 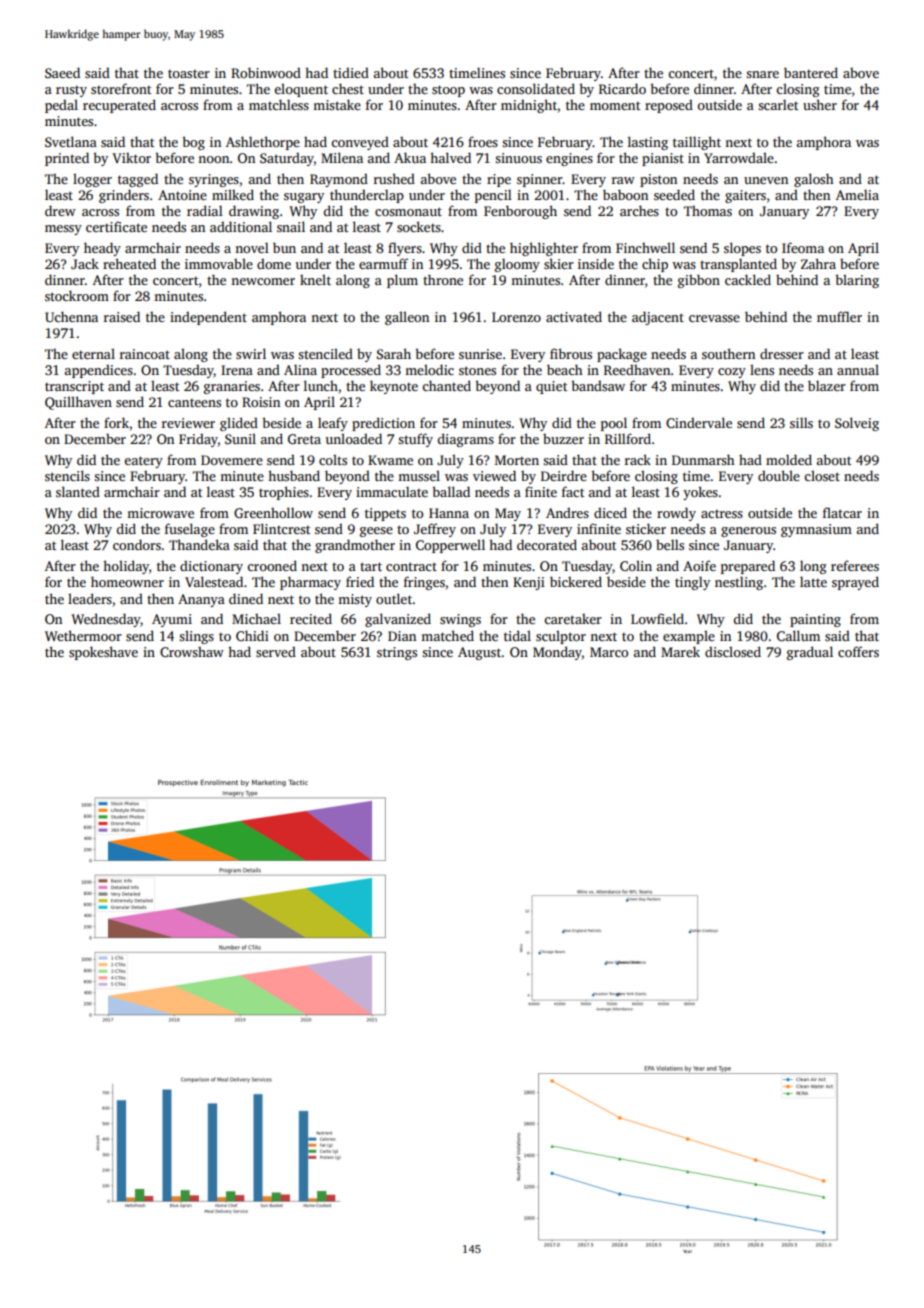 I want to click on heady, so click(x=102, y=249).
